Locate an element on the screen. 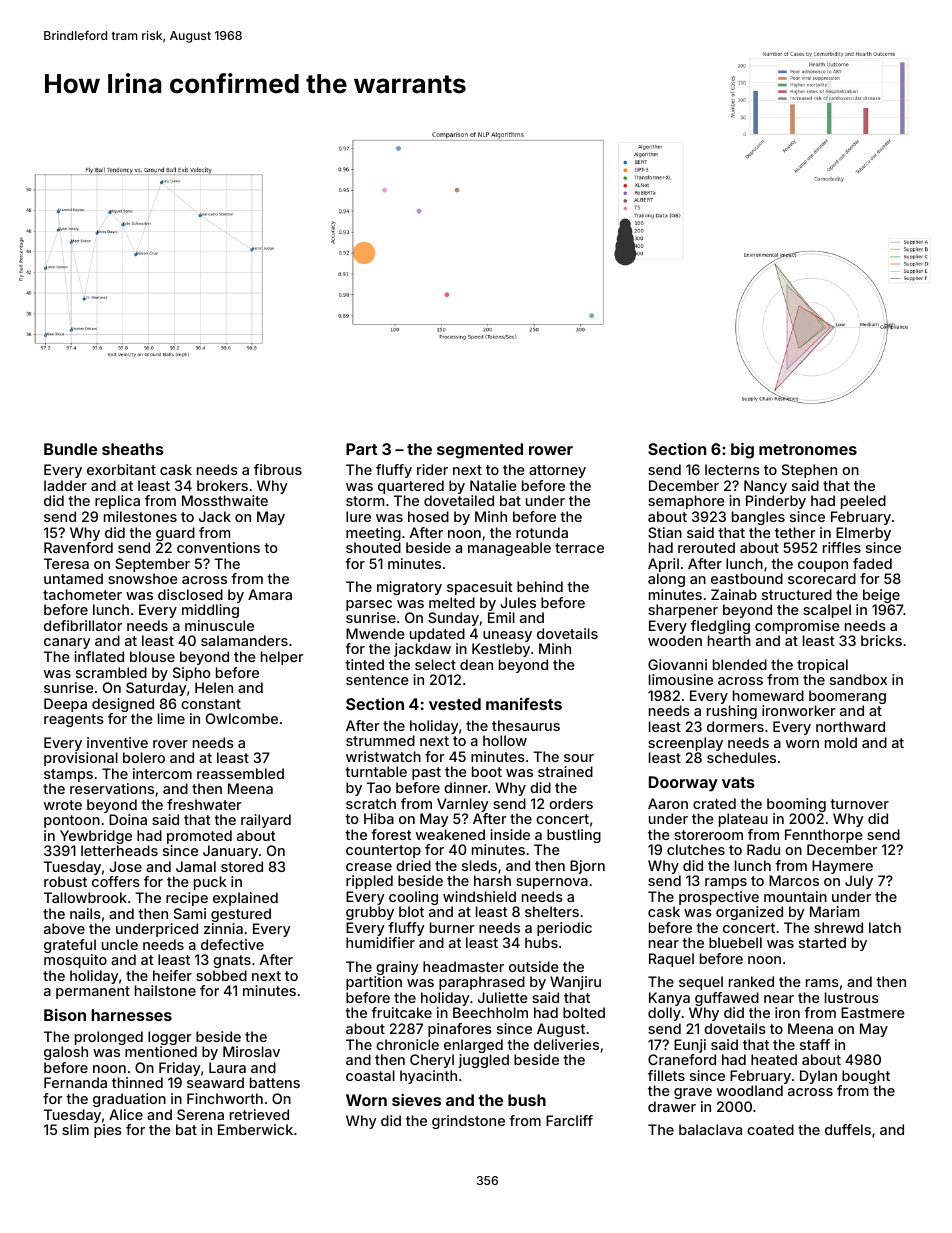 The width and height of the screenshot is (952, 1233). inside is located at coordinates (510, 834).
